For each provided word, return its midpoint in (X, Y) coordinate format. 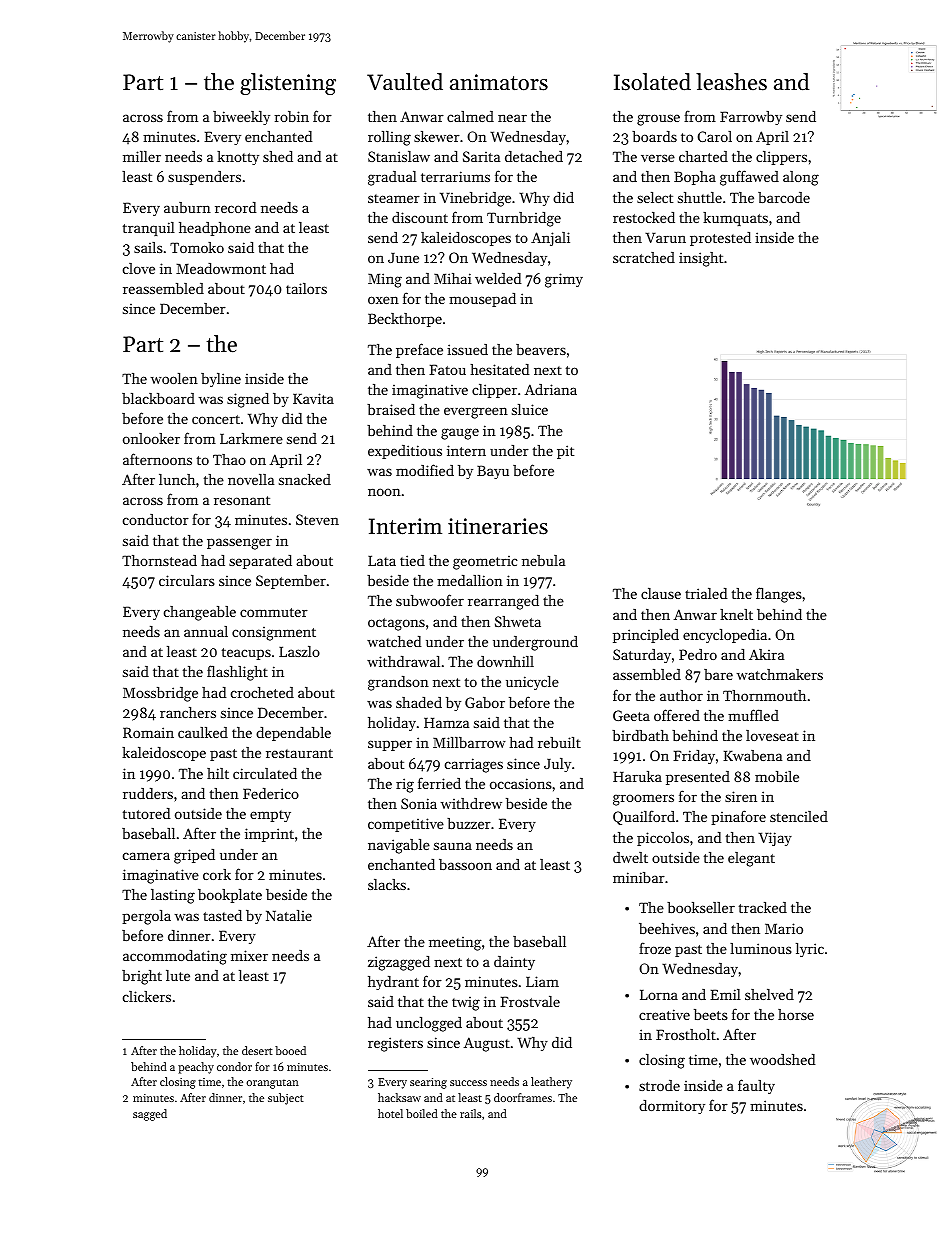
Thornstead (159, 560)
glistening (288, 84)
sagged (150, 1115)
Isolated (652, 82)
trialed (706, 593)
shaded (419, 702)
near (512, 118)
